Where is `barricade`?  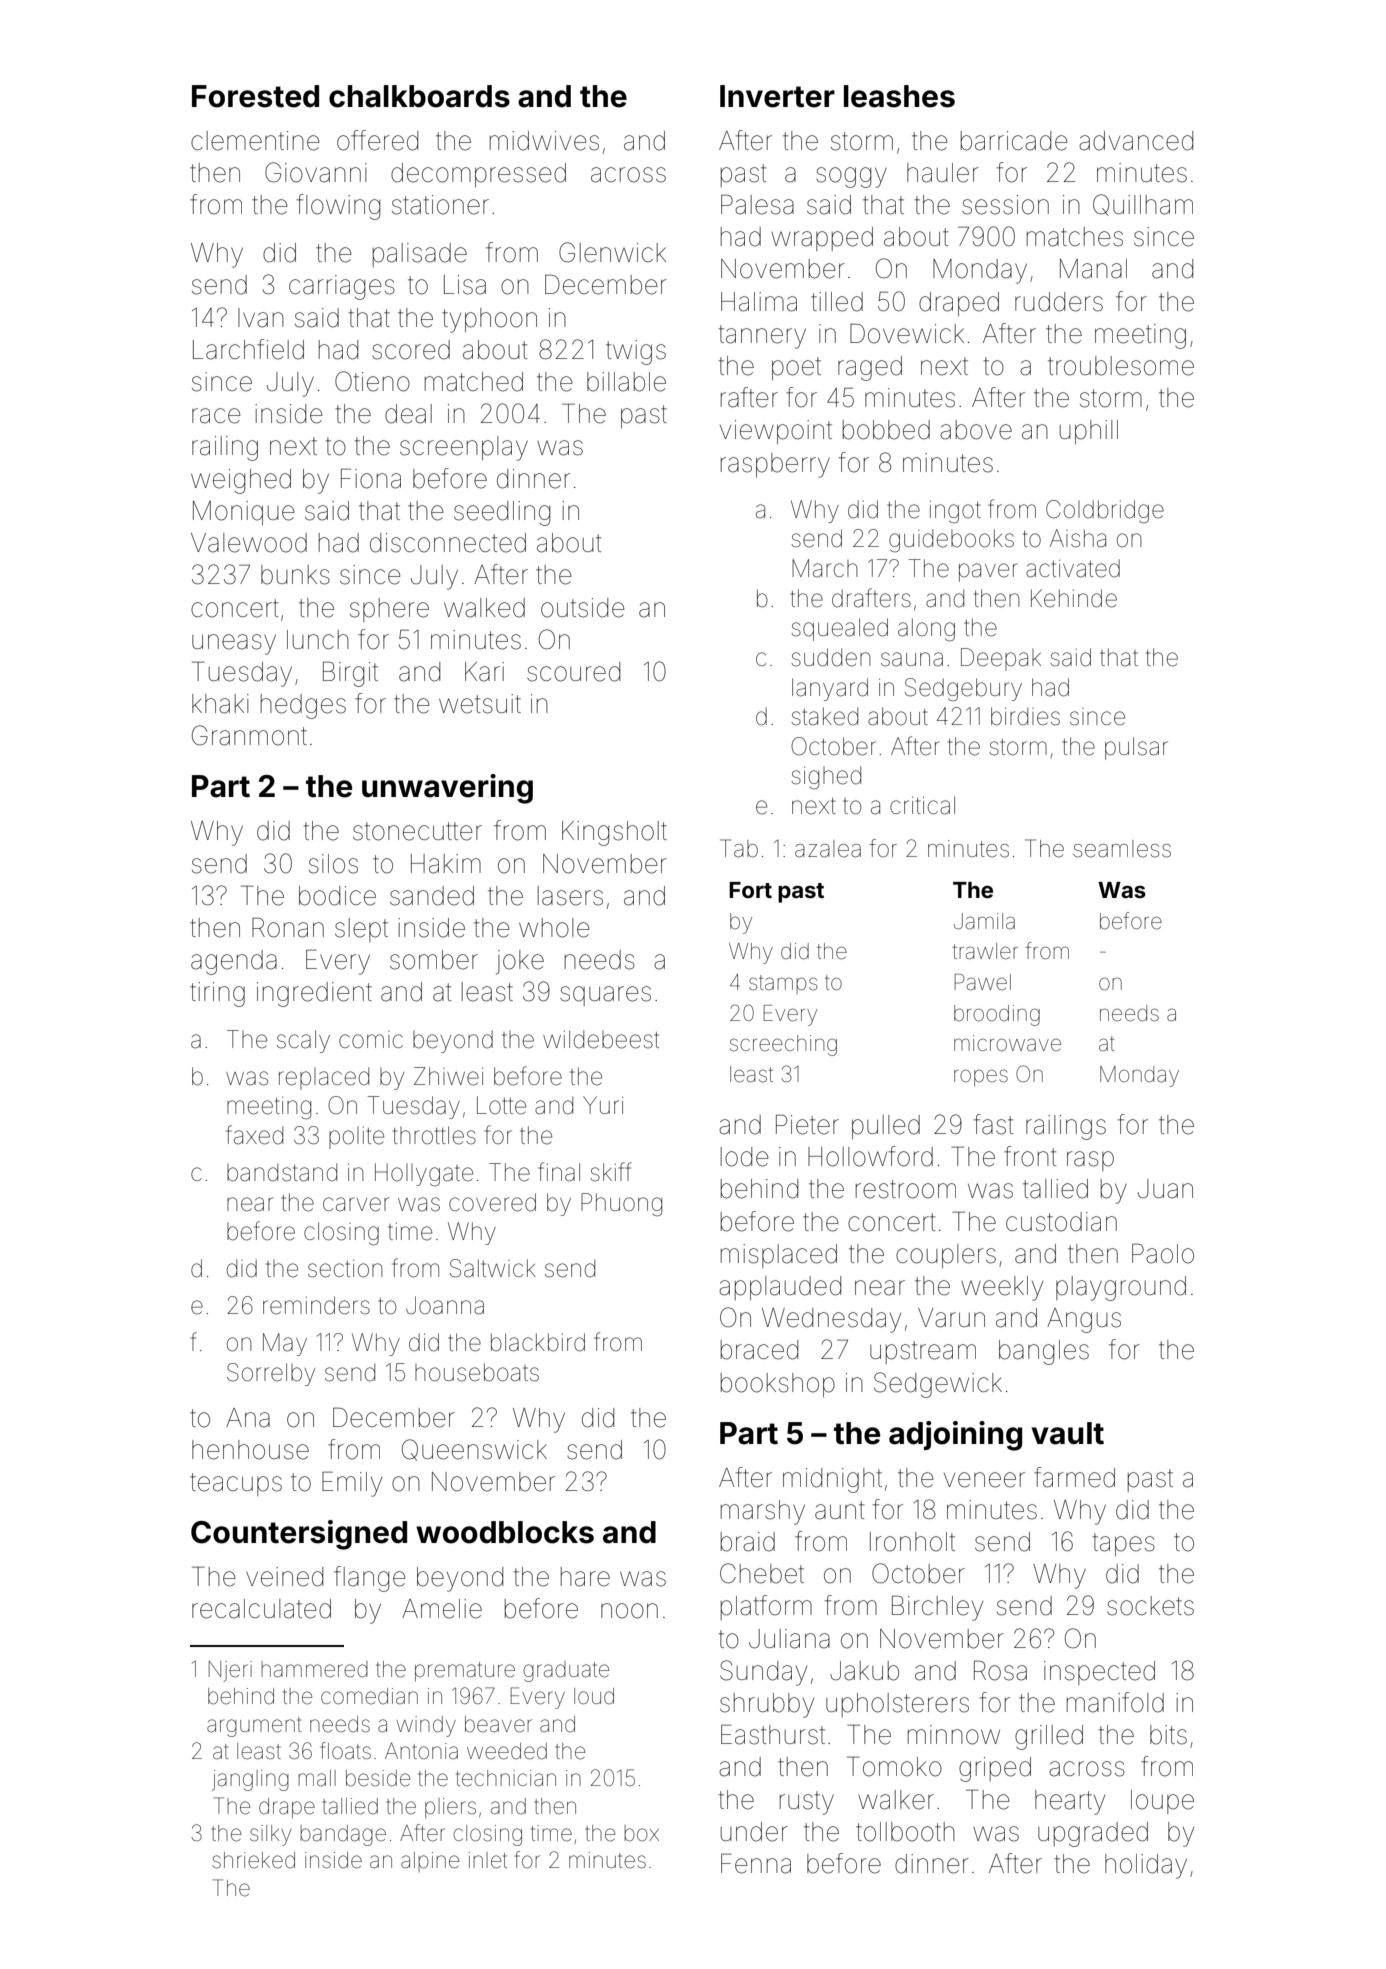 barricade is located at coordinates (1014, 141).
